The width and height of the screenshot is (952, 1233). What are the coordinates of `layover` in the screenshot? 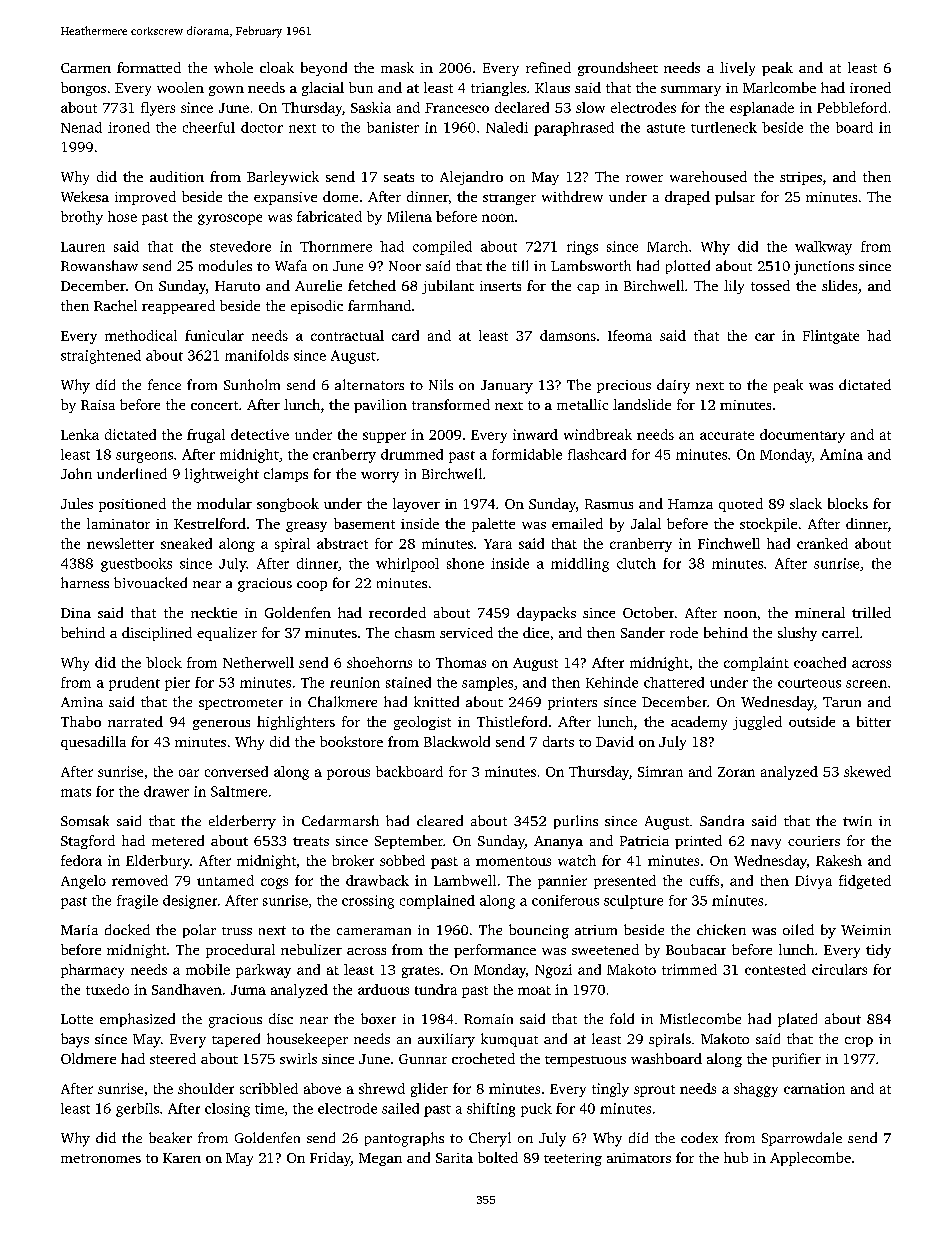 It's located at (416, 505).
